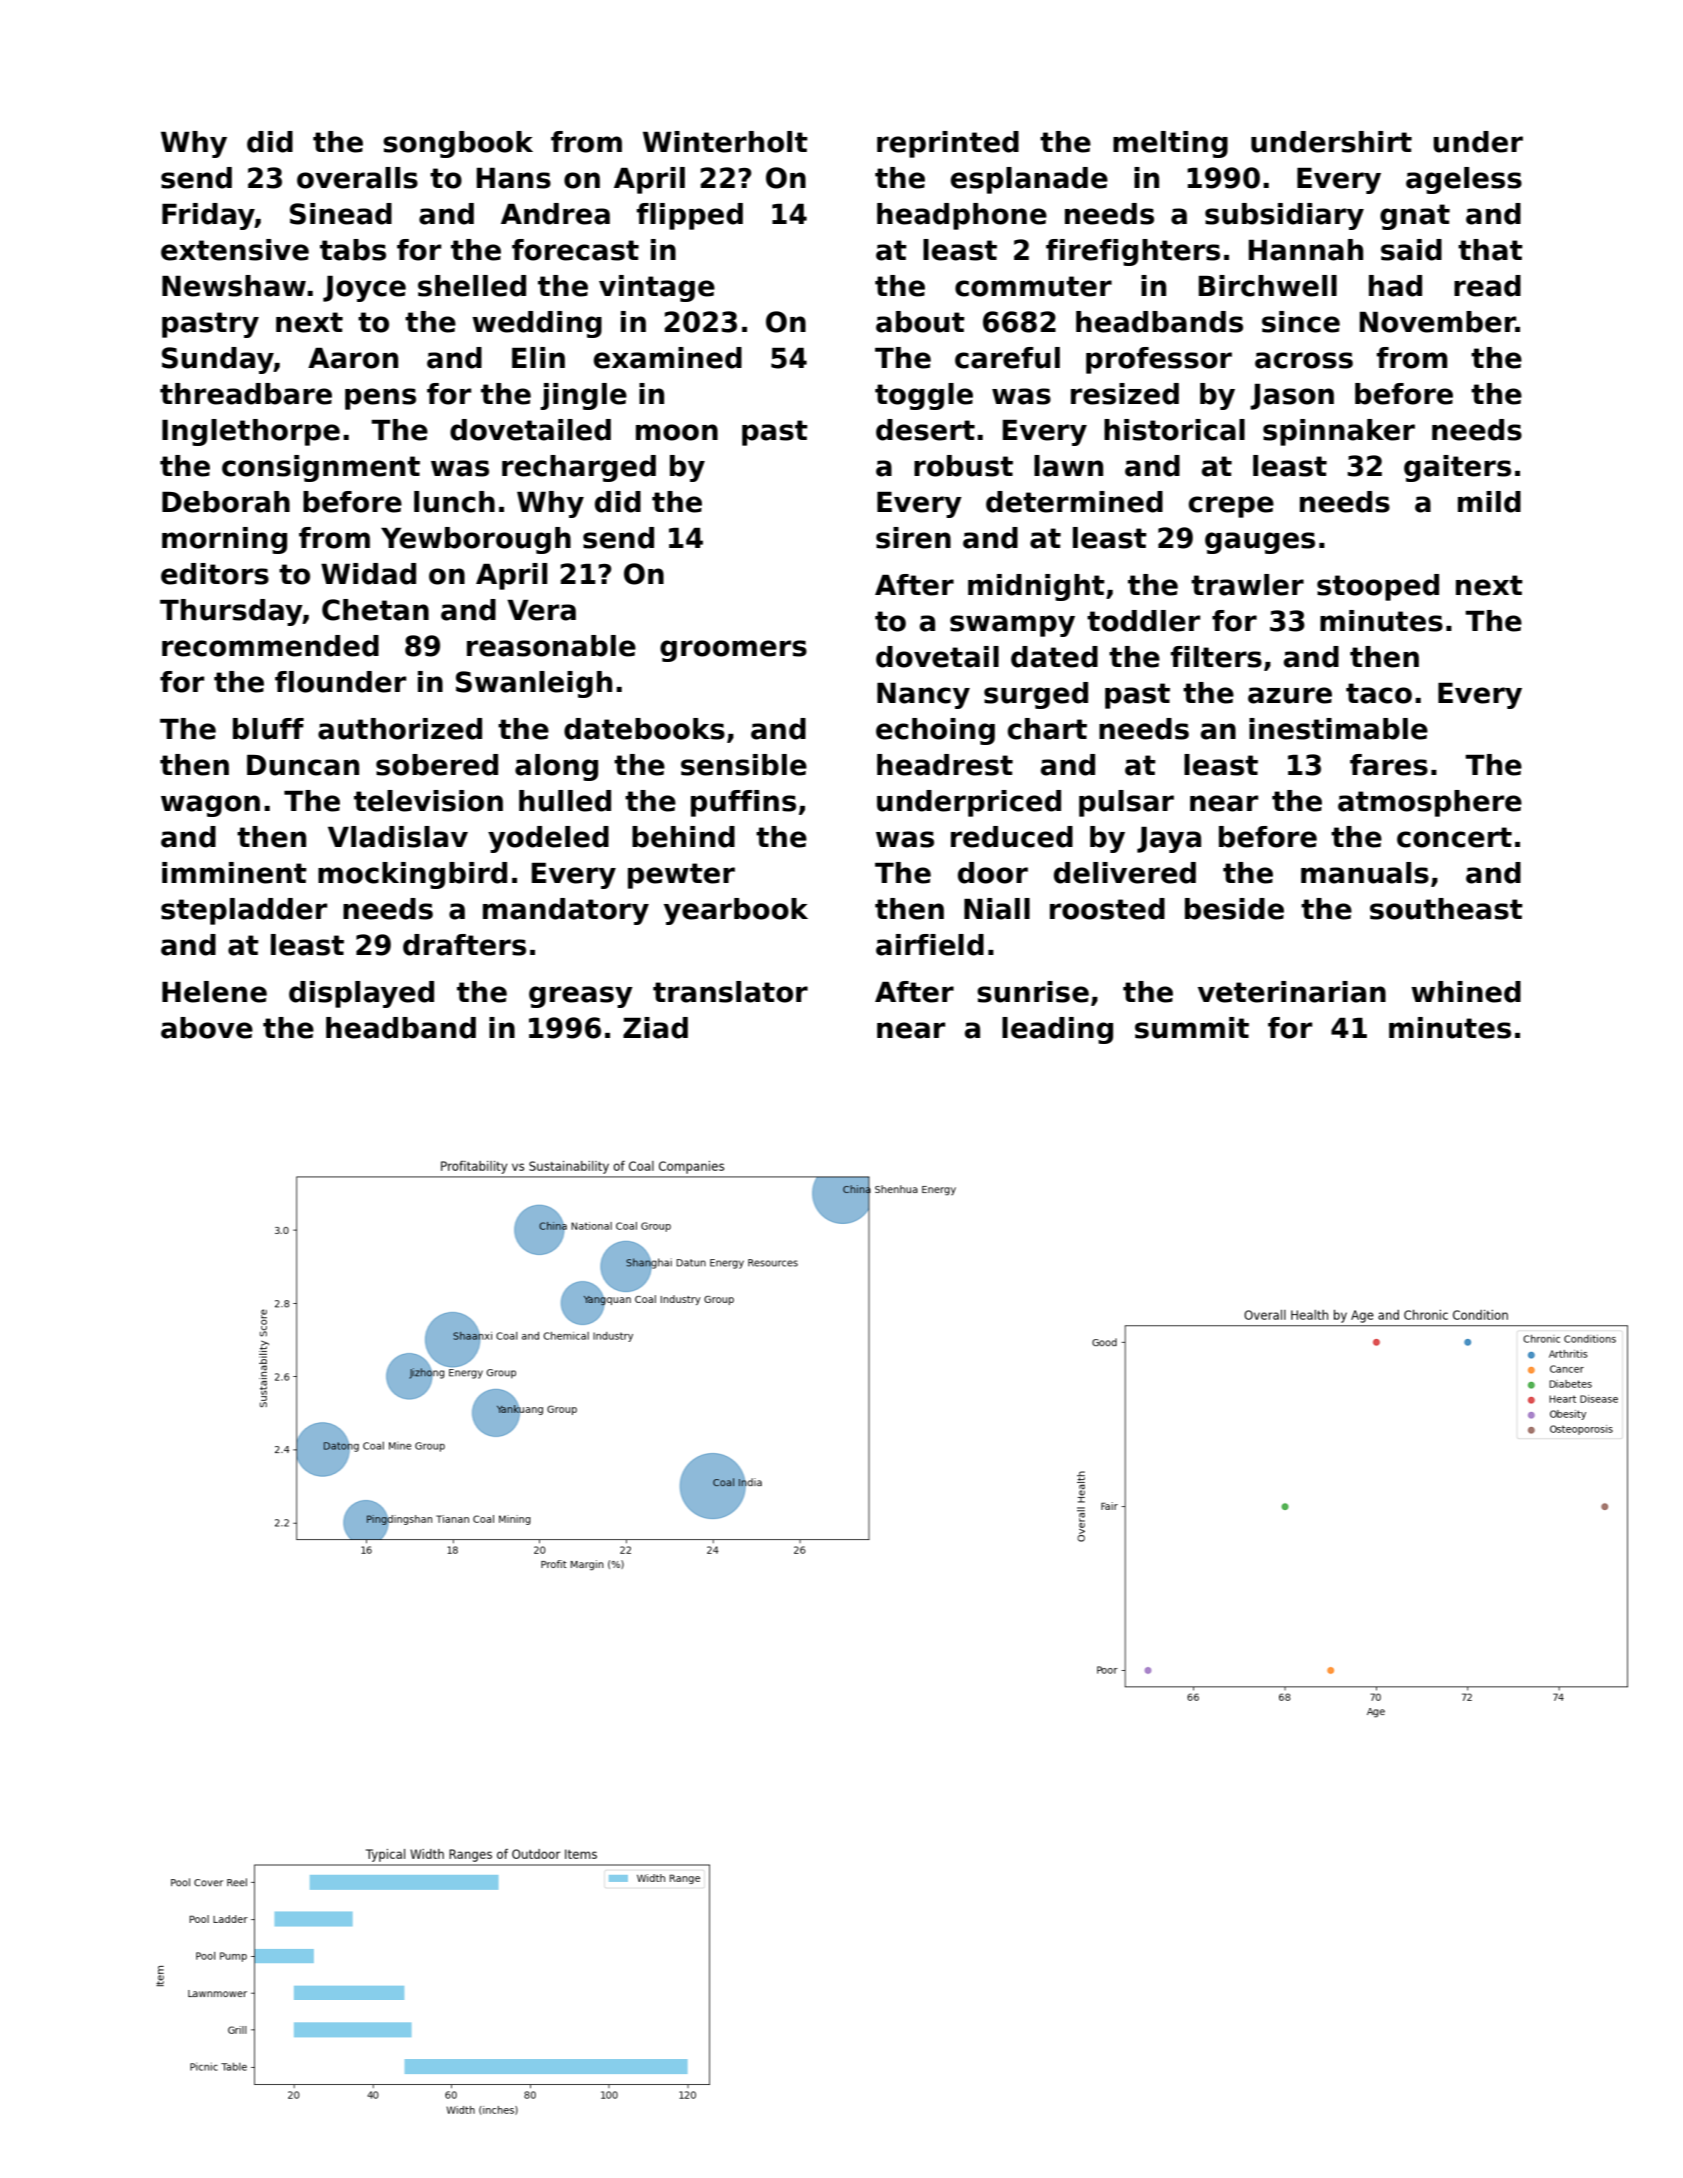  I want to click on along, so click(556, 767).
